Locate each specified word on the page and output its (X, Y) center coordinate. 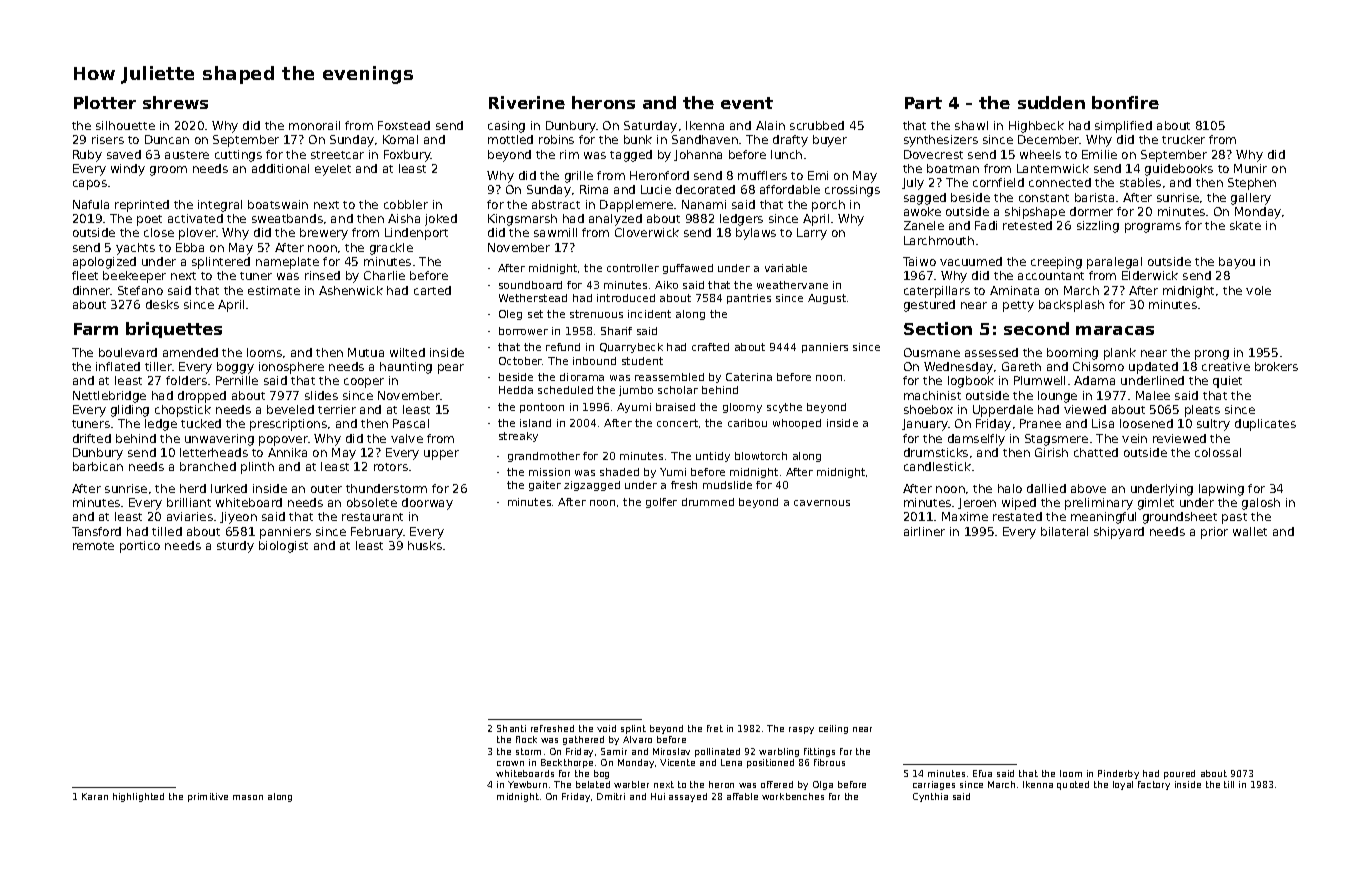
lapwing (1221, 490)
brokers (1276, 366)
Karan (95, 796)
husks (425, 545)
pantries (749, 299)
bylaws (756, 234)
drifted (92, 438)
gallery (1251, 199)
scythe (784, 408)
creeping (1056, 263)
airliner (924, 531)
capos (90, 185)
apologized (104, 263)
